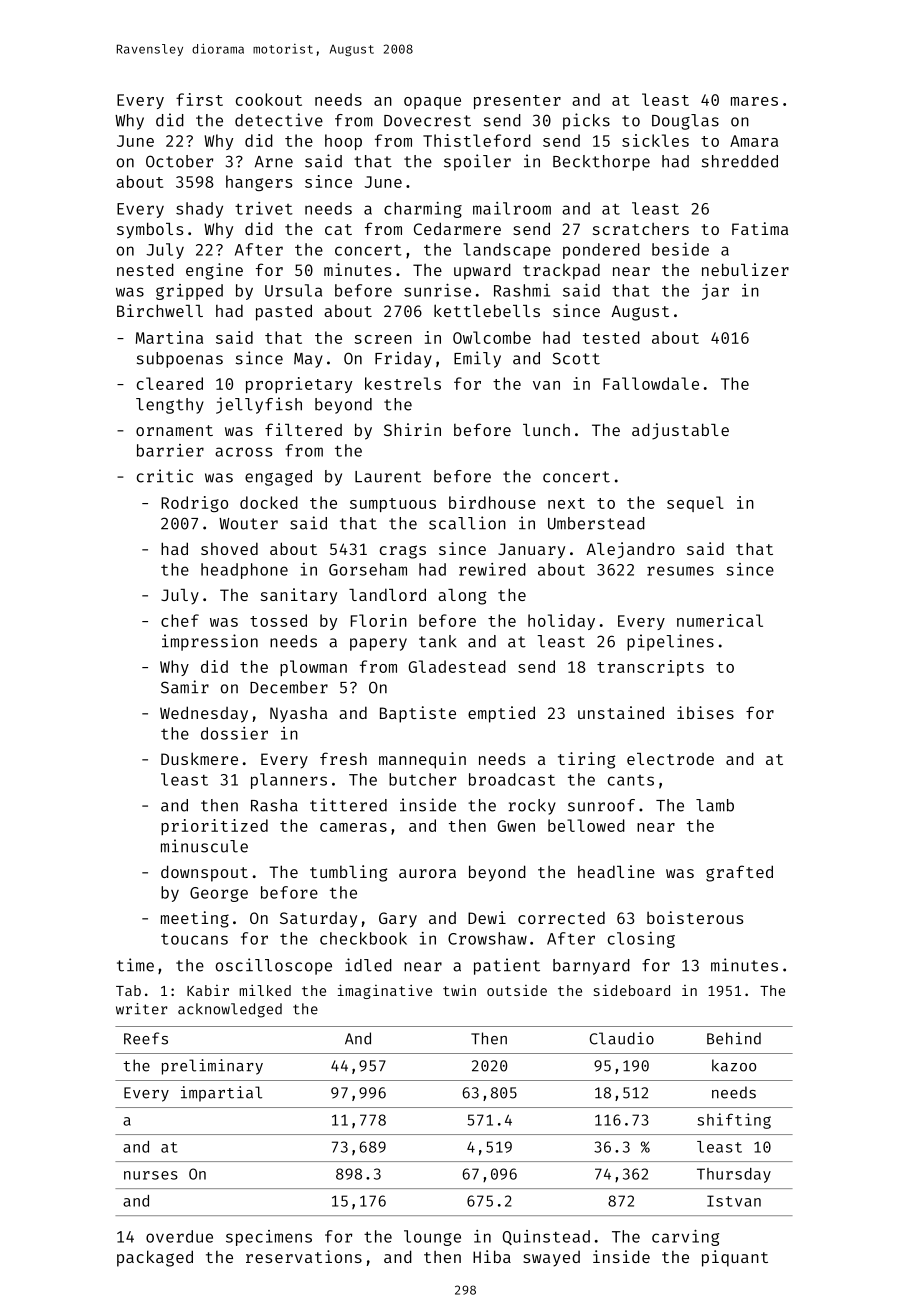 The image size is (908, 1316). What do you see at coordinates (432, 1238) in the page?
I see `lounge` at bounding box center [432, 1238].
